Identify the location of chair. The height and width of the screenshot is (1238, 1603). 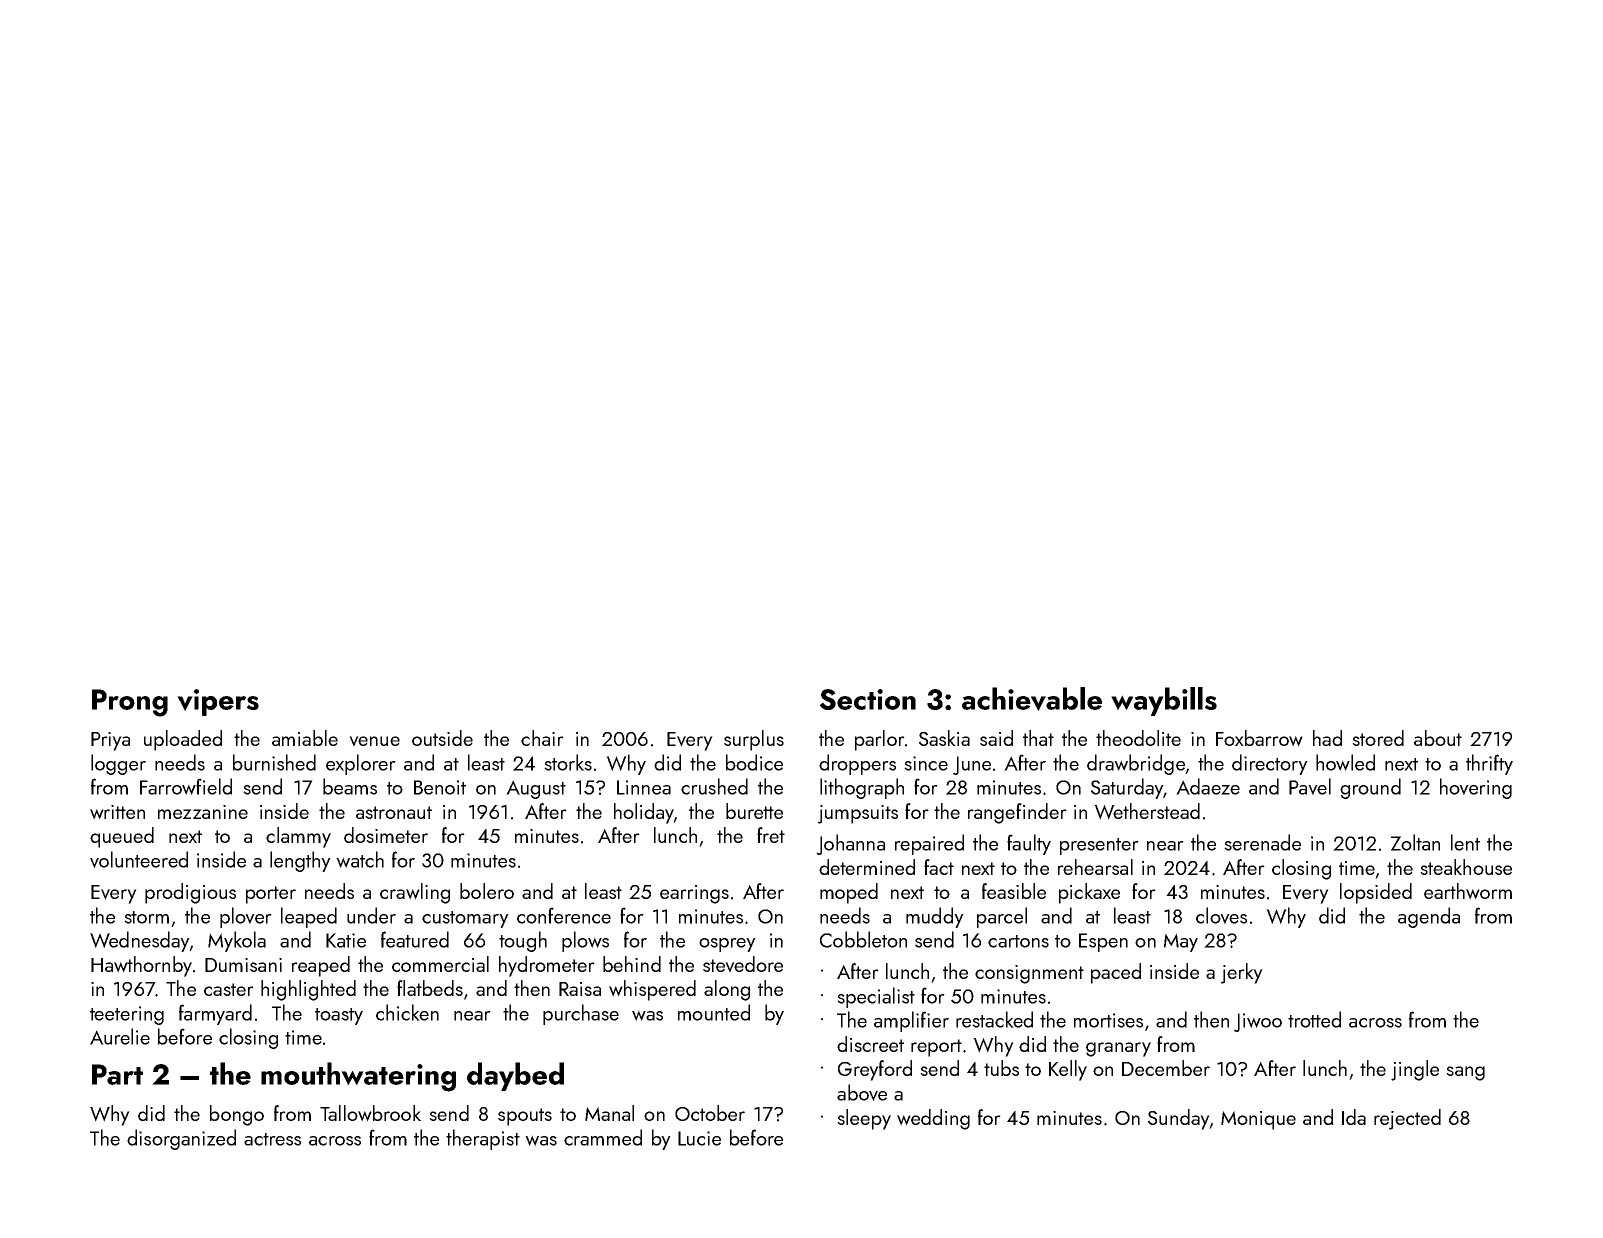
(542, 738).
